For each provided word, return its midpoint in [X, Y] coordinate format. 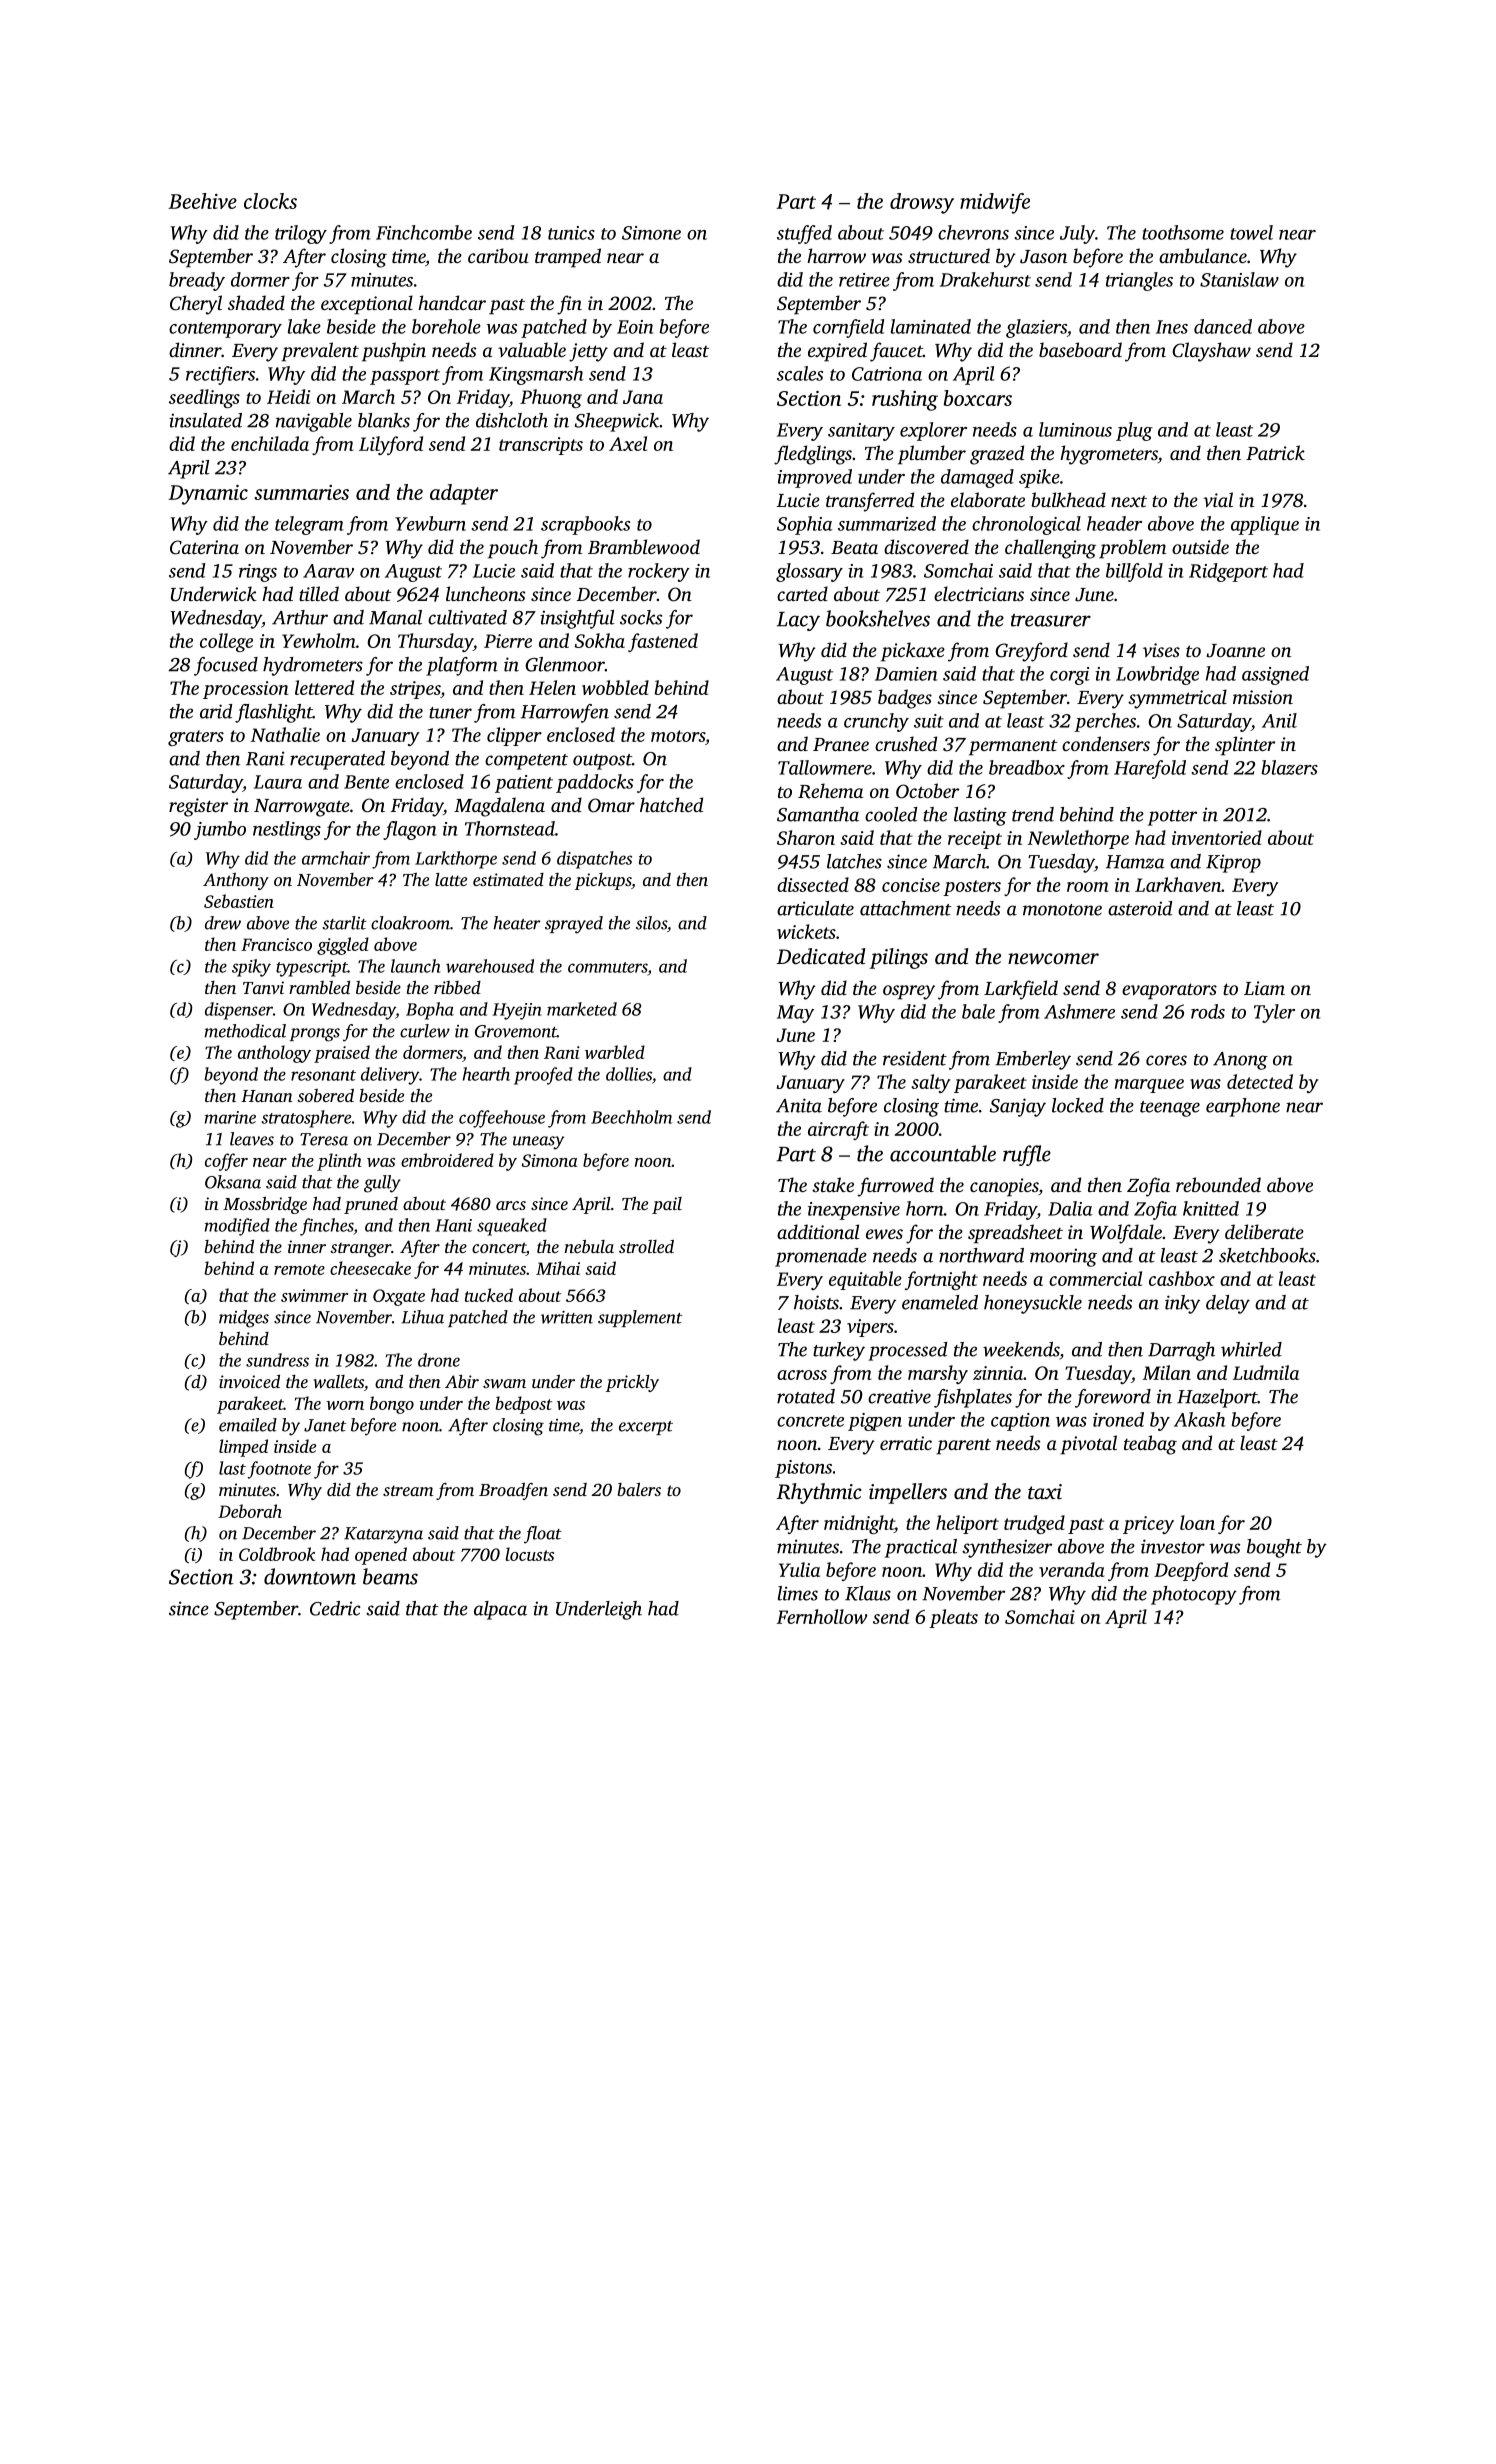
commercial [1095, 1278]
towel [1251, 232]
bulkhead [1069, 499]
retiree [864, 280]
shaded [256, 302]
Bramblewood [644, 546]
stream [408, 1490]
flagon [410, 830]
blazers [1289, 767]
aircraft [838, 1130]
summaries [301, 492]
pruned [371, 1205]
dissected [813, 884]
